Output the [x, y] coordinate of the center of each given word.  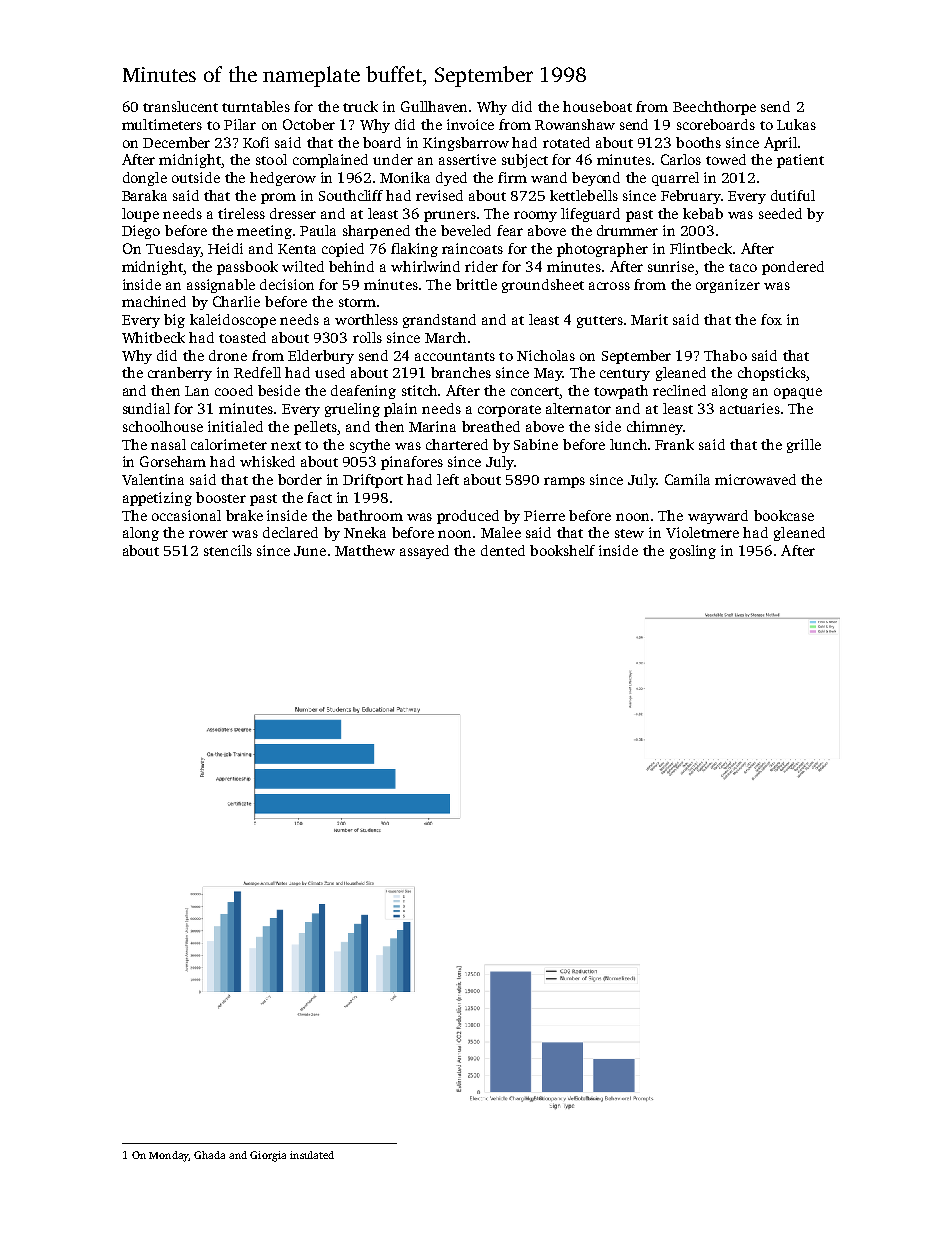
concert [535, 391]
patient [800, 161]
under [393, 159]
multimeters [162, 124]
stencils [228, 550]
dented [503, 550]
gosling [693, 552]
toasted [242, 337]
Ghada [209, 1155]
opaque [798, 393]
